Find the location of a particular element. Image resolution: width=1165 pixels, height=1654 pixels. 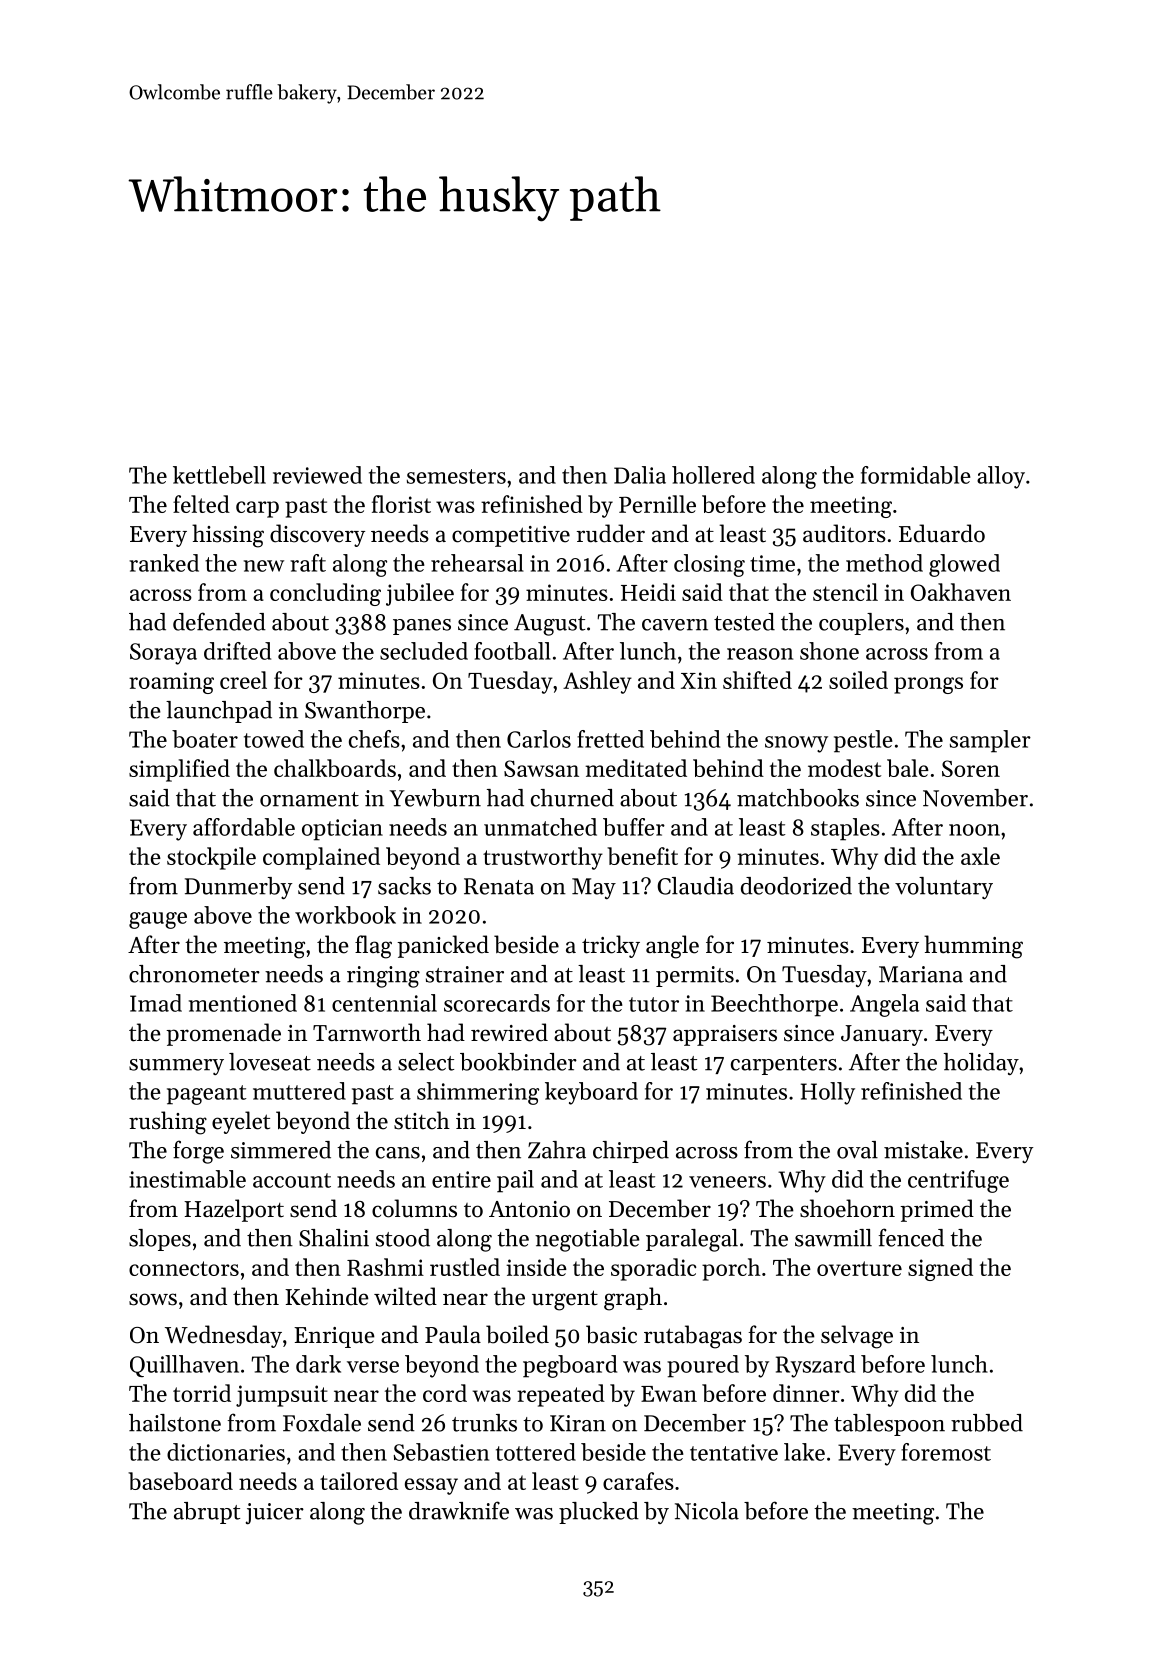

kettlebell is located at coordinates (219, 475).
